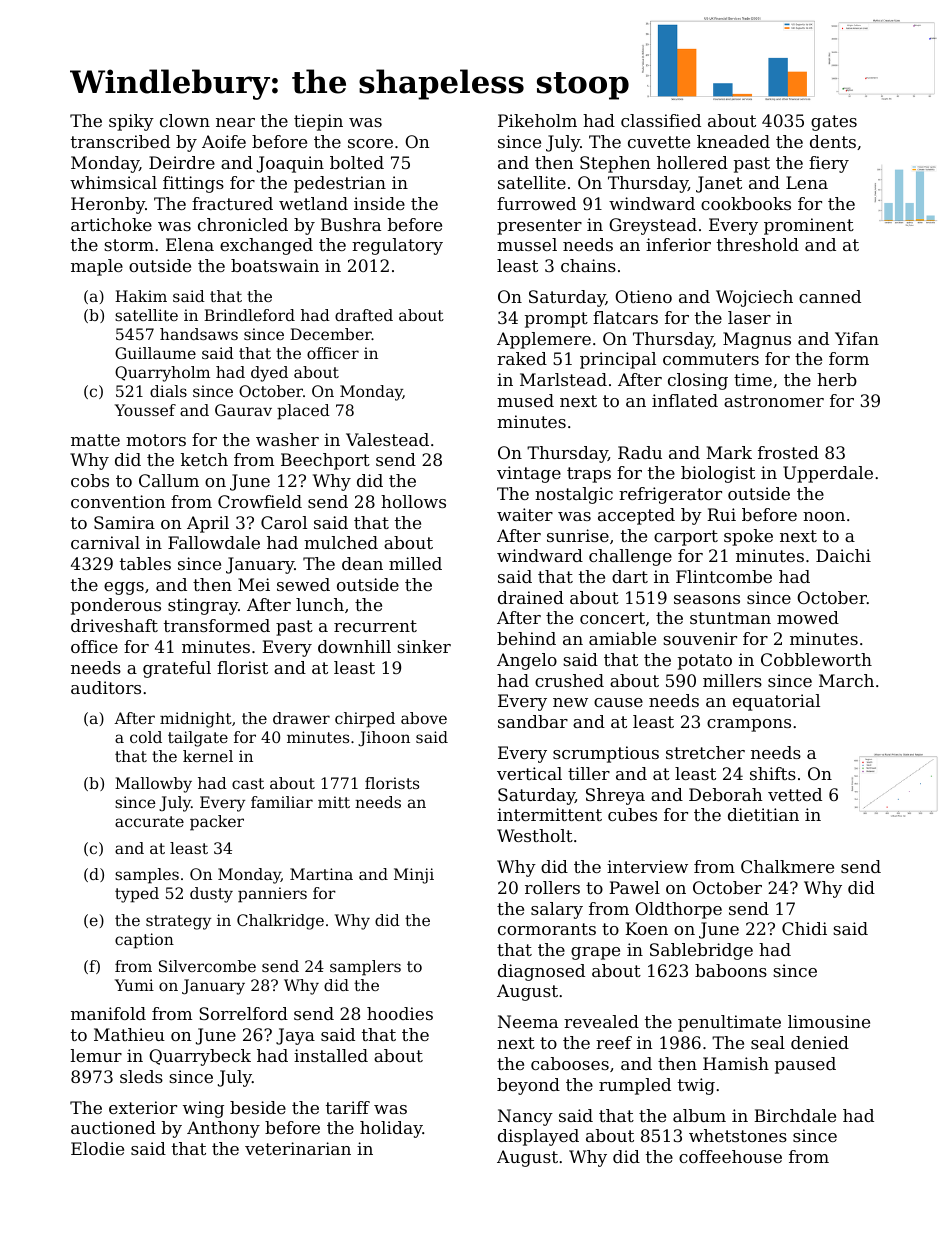  I want to click on above, so click(424, 718).
